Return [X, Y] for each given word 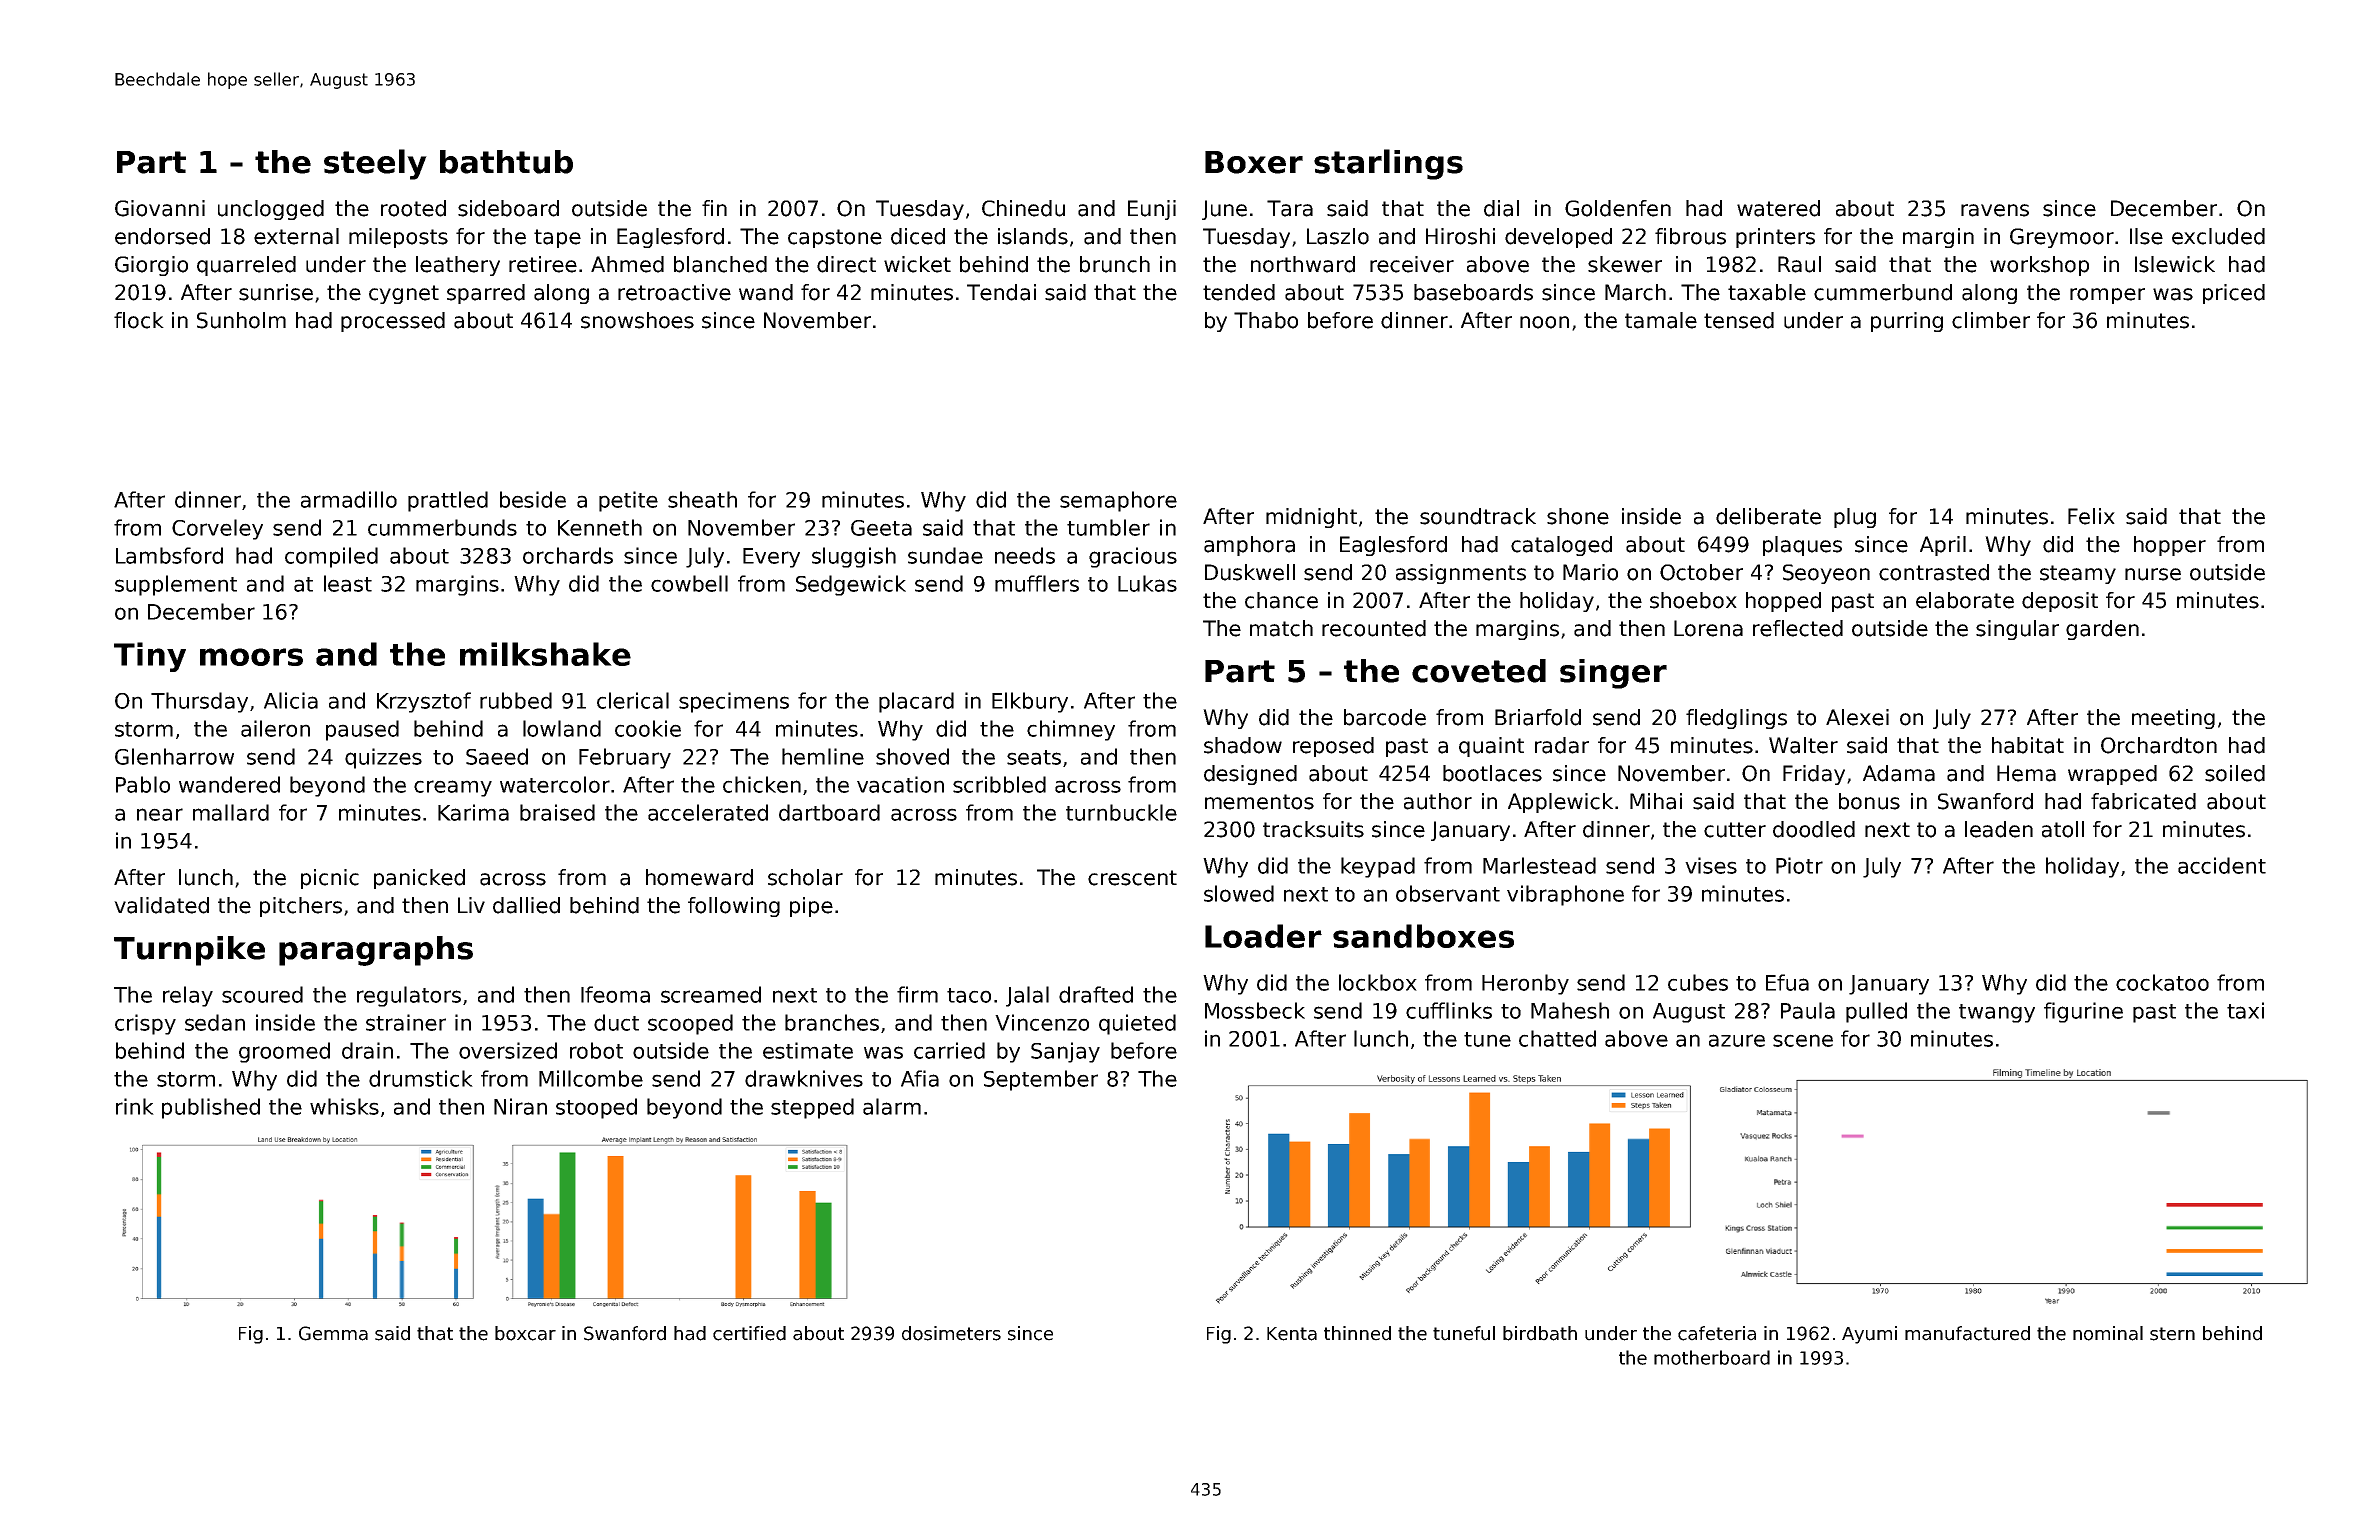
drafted [1096, 994]
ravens [1995, 210]
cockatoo [2162, 982]
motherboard [1712, 1357]
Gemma [333, 1333]
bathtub [506, 162]
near [160, 814]
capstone [835, 238]
